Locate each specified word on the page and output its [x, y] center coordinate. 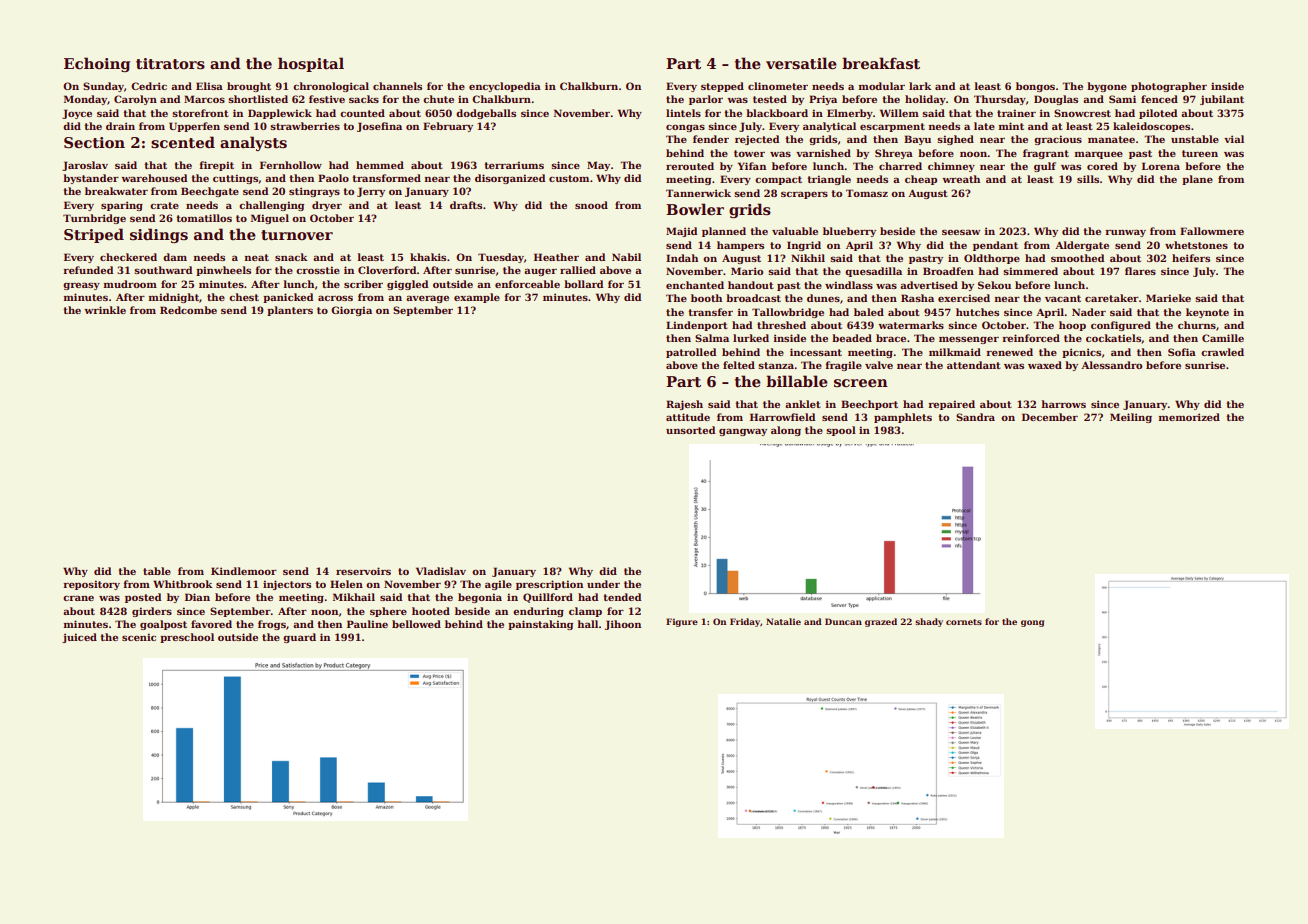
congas [685, 128]
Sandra [975, 417]
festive [327, 99]
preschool [187, 638]
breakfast [881, 63]
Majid [681, 232]
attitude [688, 417]
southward [163, 270]
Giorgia [351, 311]
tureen [1200, 153]
